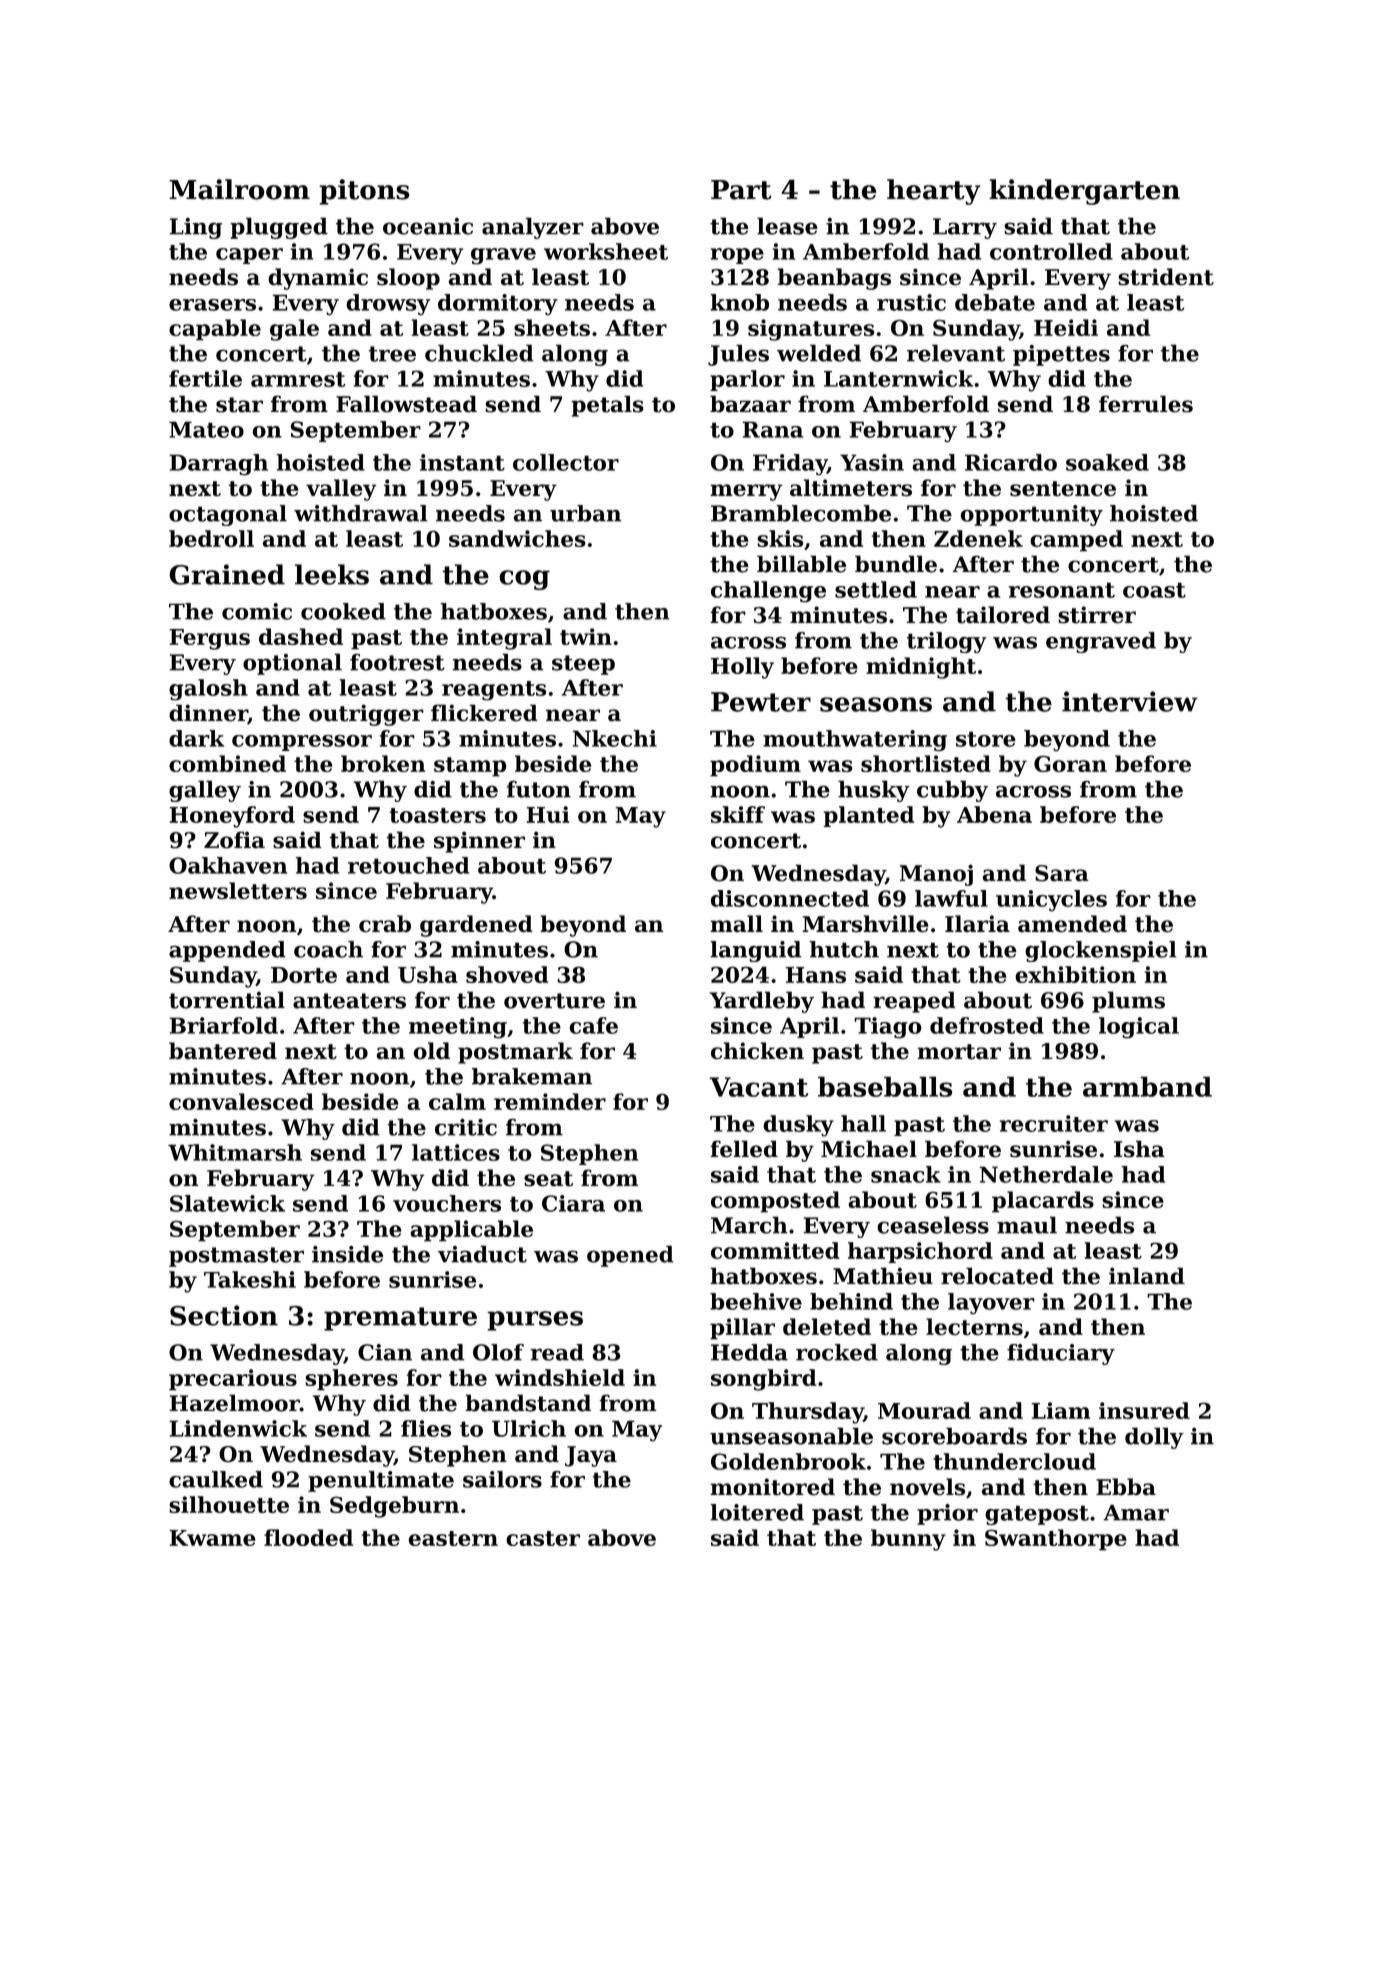  I want to click on interview, so click(1130, 701).
